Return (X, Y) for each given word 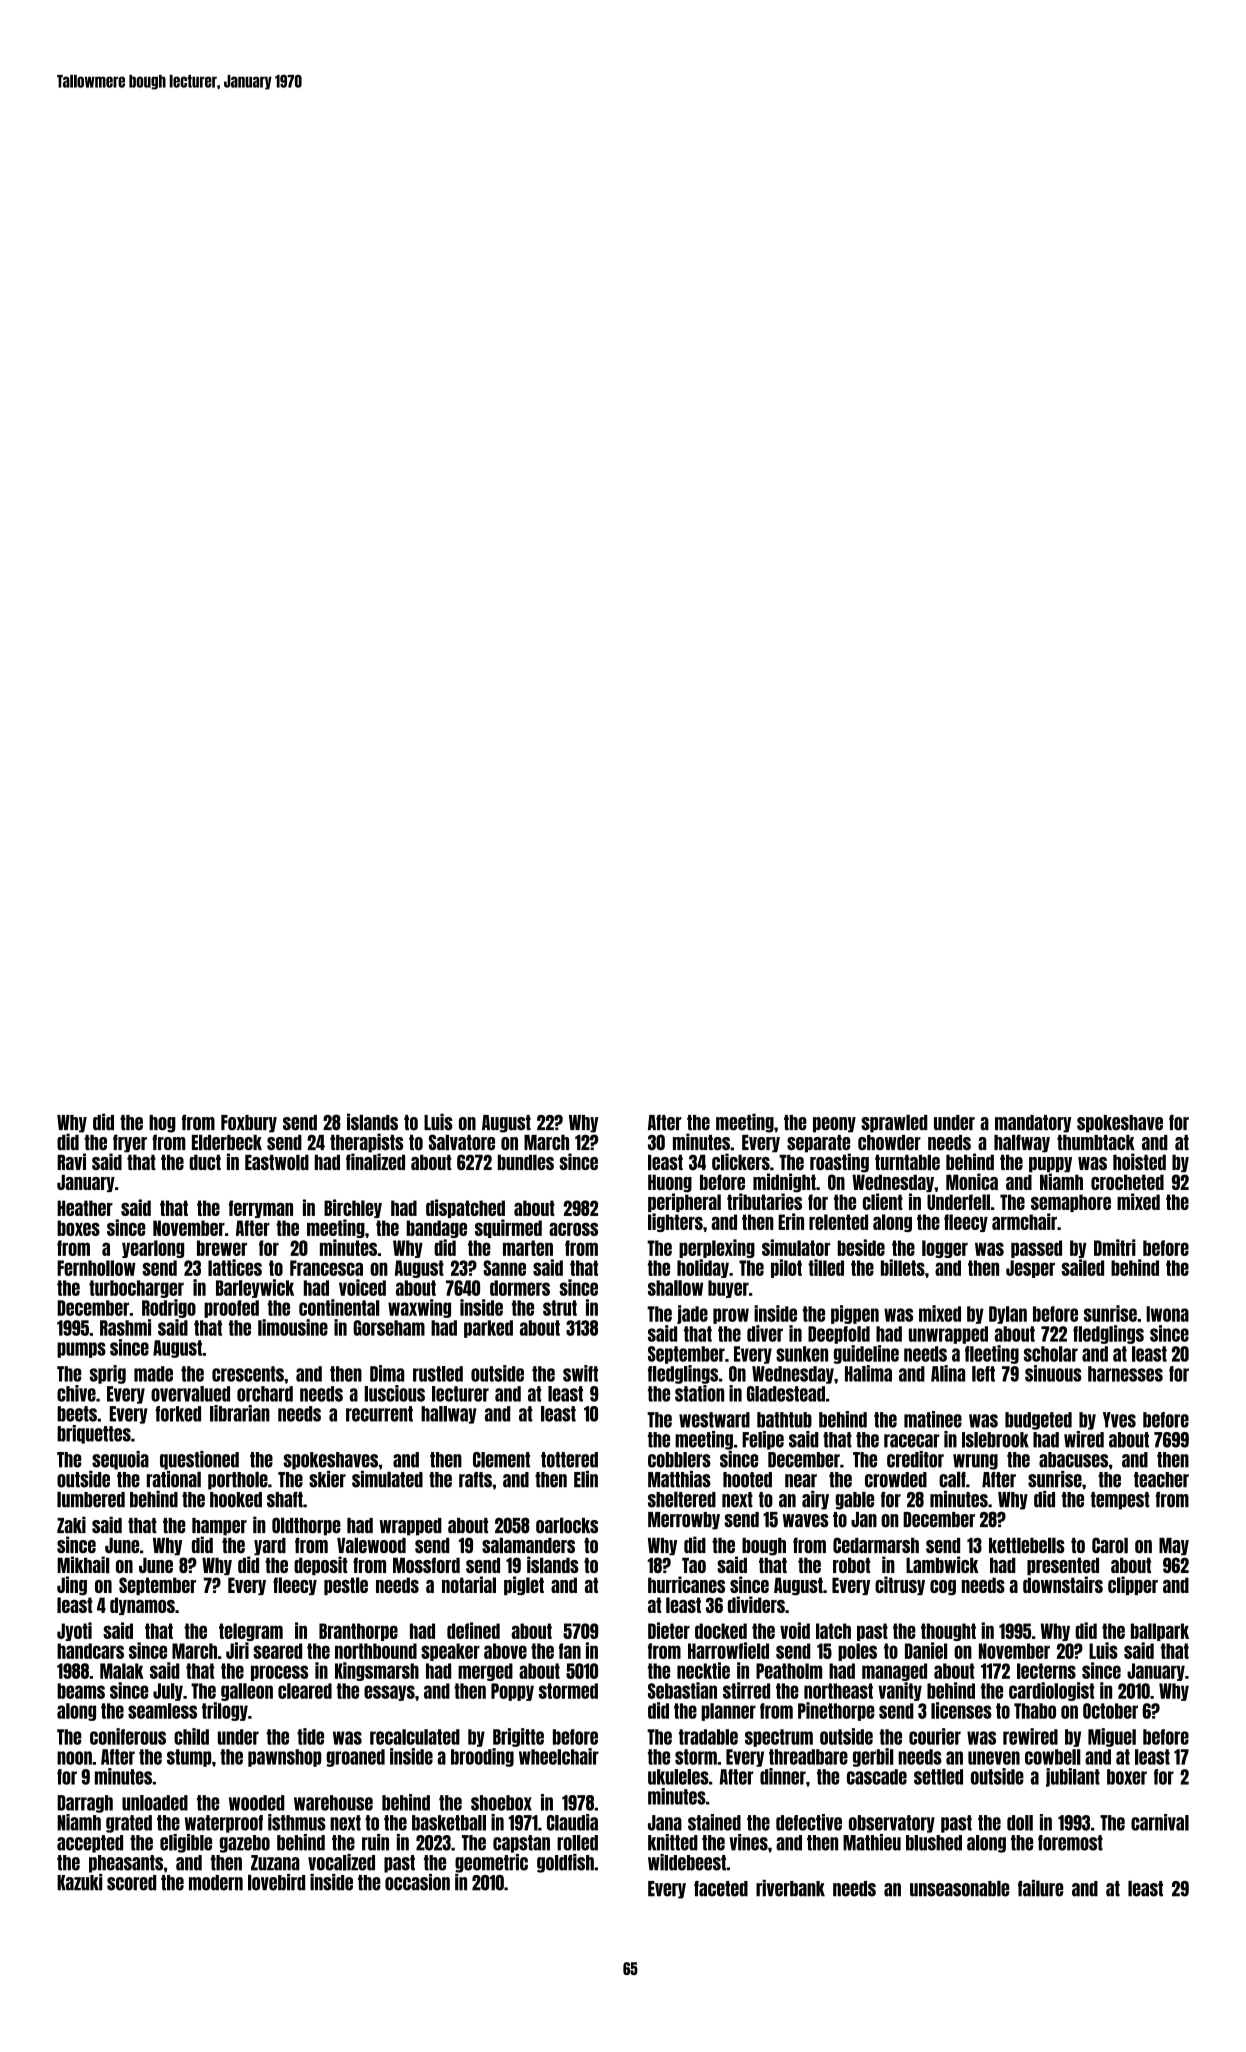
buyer (728, 1289)
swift (580, 1373)
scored (131, 1883)
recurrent (379, 1414)
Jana (665, 1823)
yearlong (153, 1249)
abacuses (1073, 1460)
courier (935, 1736)
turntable (907, 1162)
